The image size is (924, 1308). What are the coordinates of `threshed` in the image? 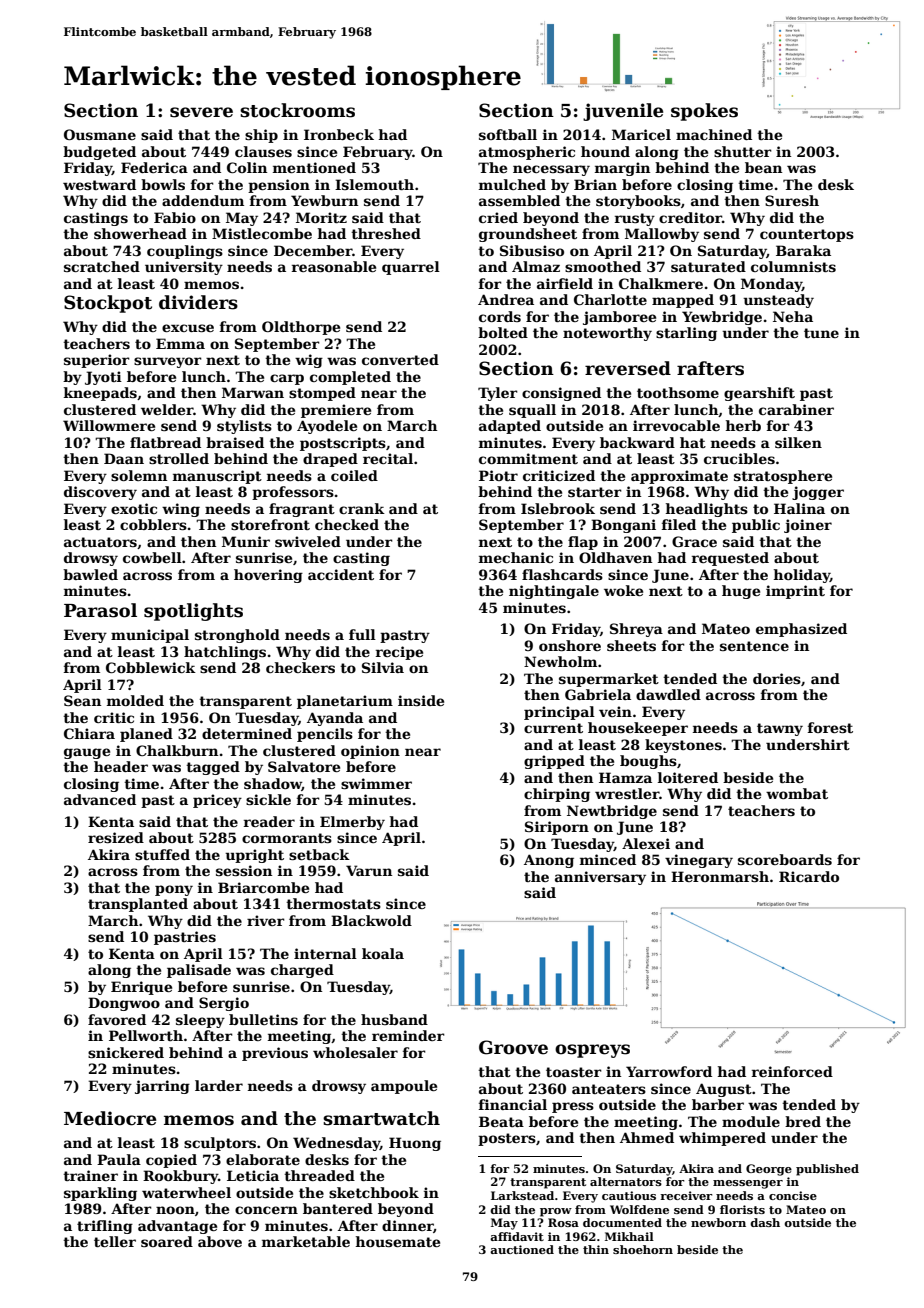 It's located at (386, 233).
